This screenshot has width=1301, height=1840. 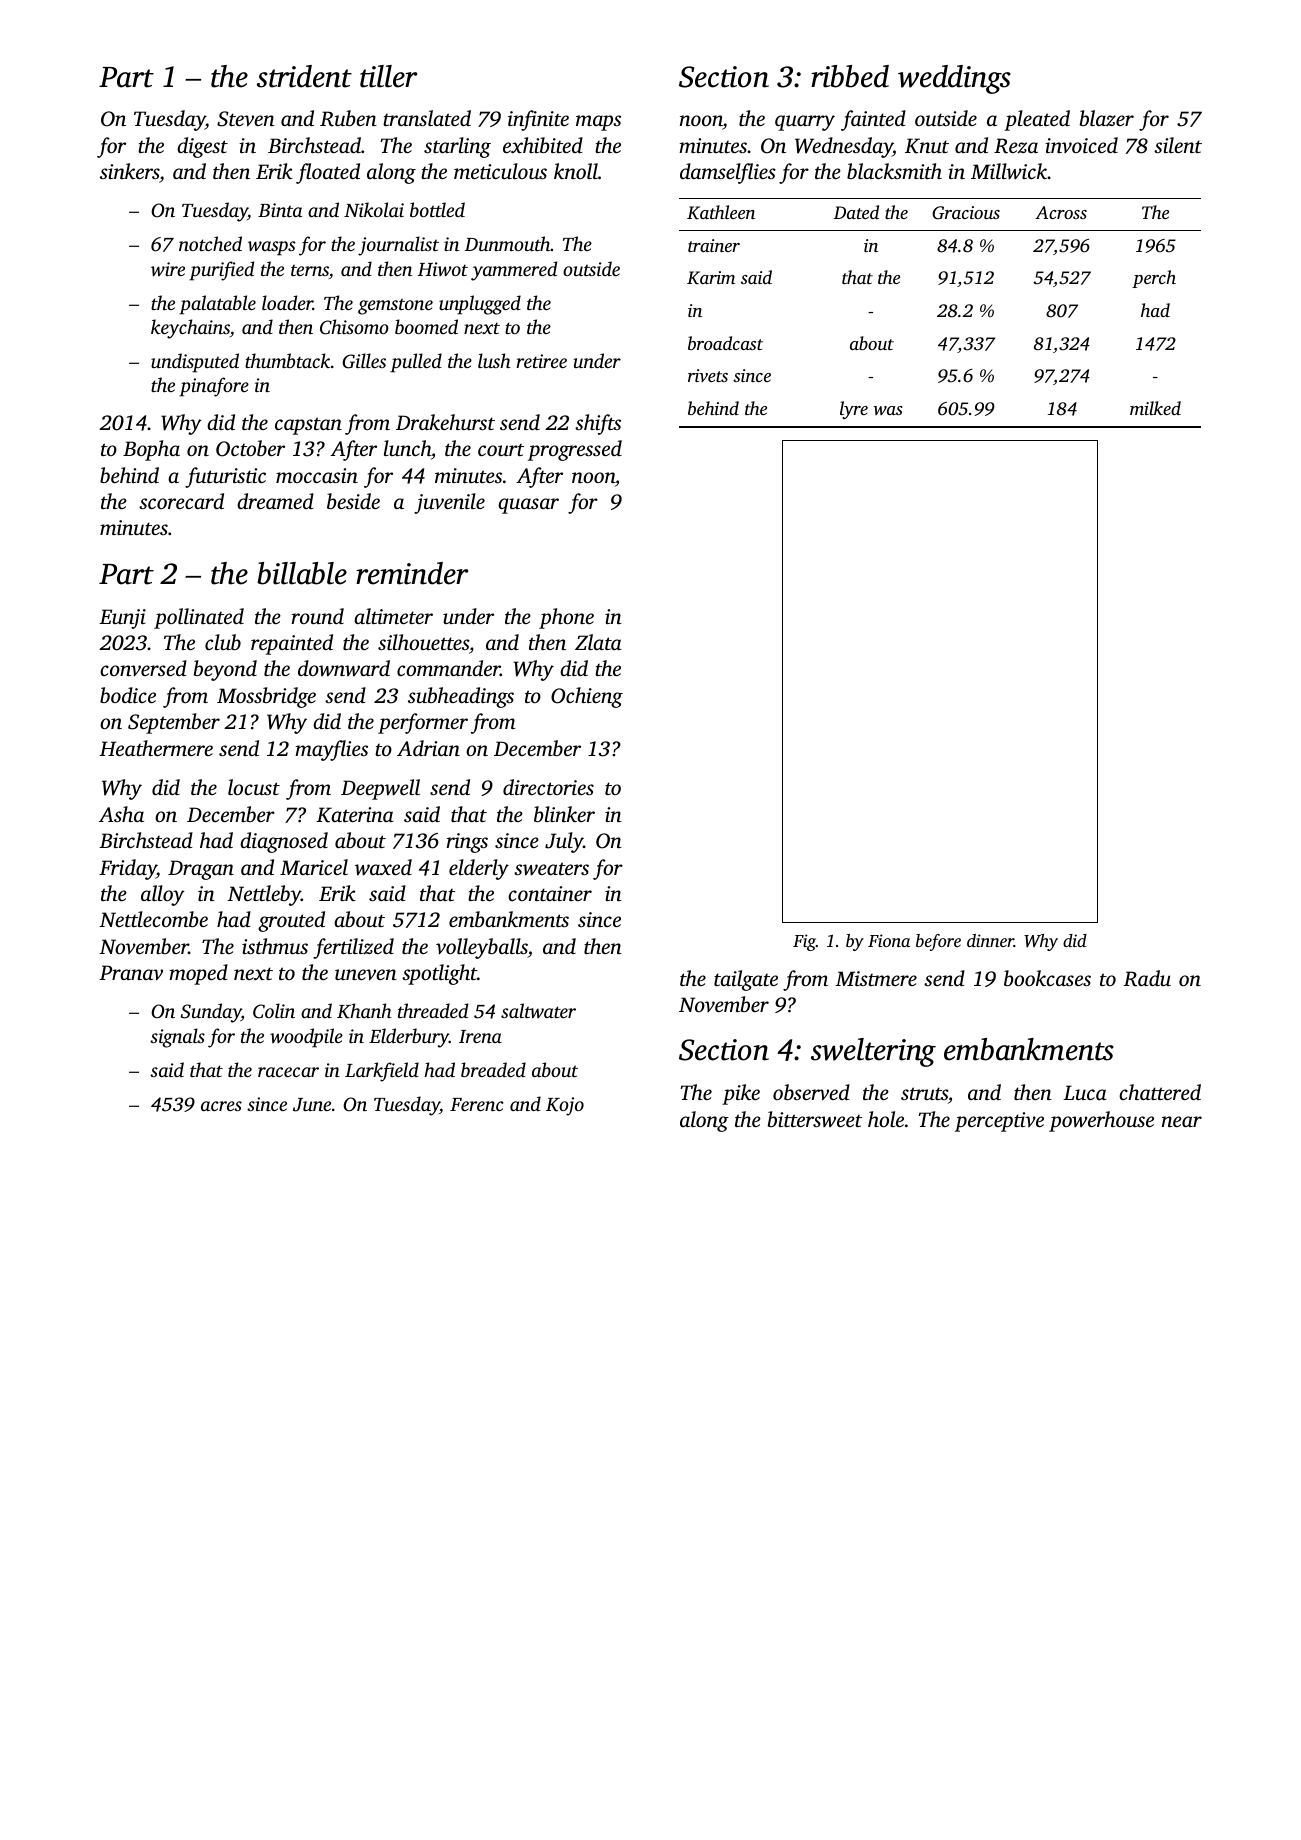 What do you see at coordinates (304, 76) in the screenshot?
I see `strident` at bounding box center [304, 76].
